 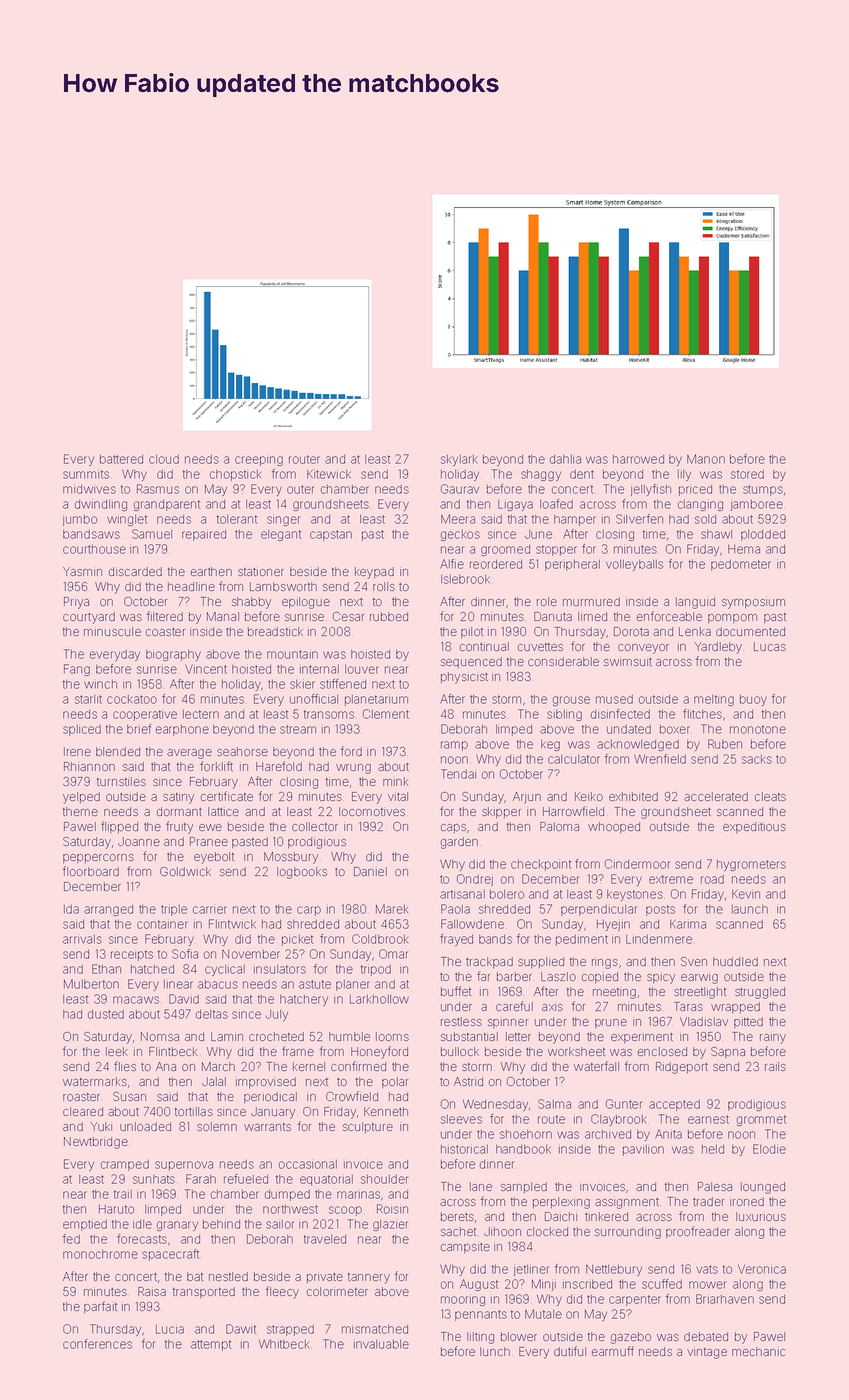 I want to click on murmured, so click(x=591, y=601).
